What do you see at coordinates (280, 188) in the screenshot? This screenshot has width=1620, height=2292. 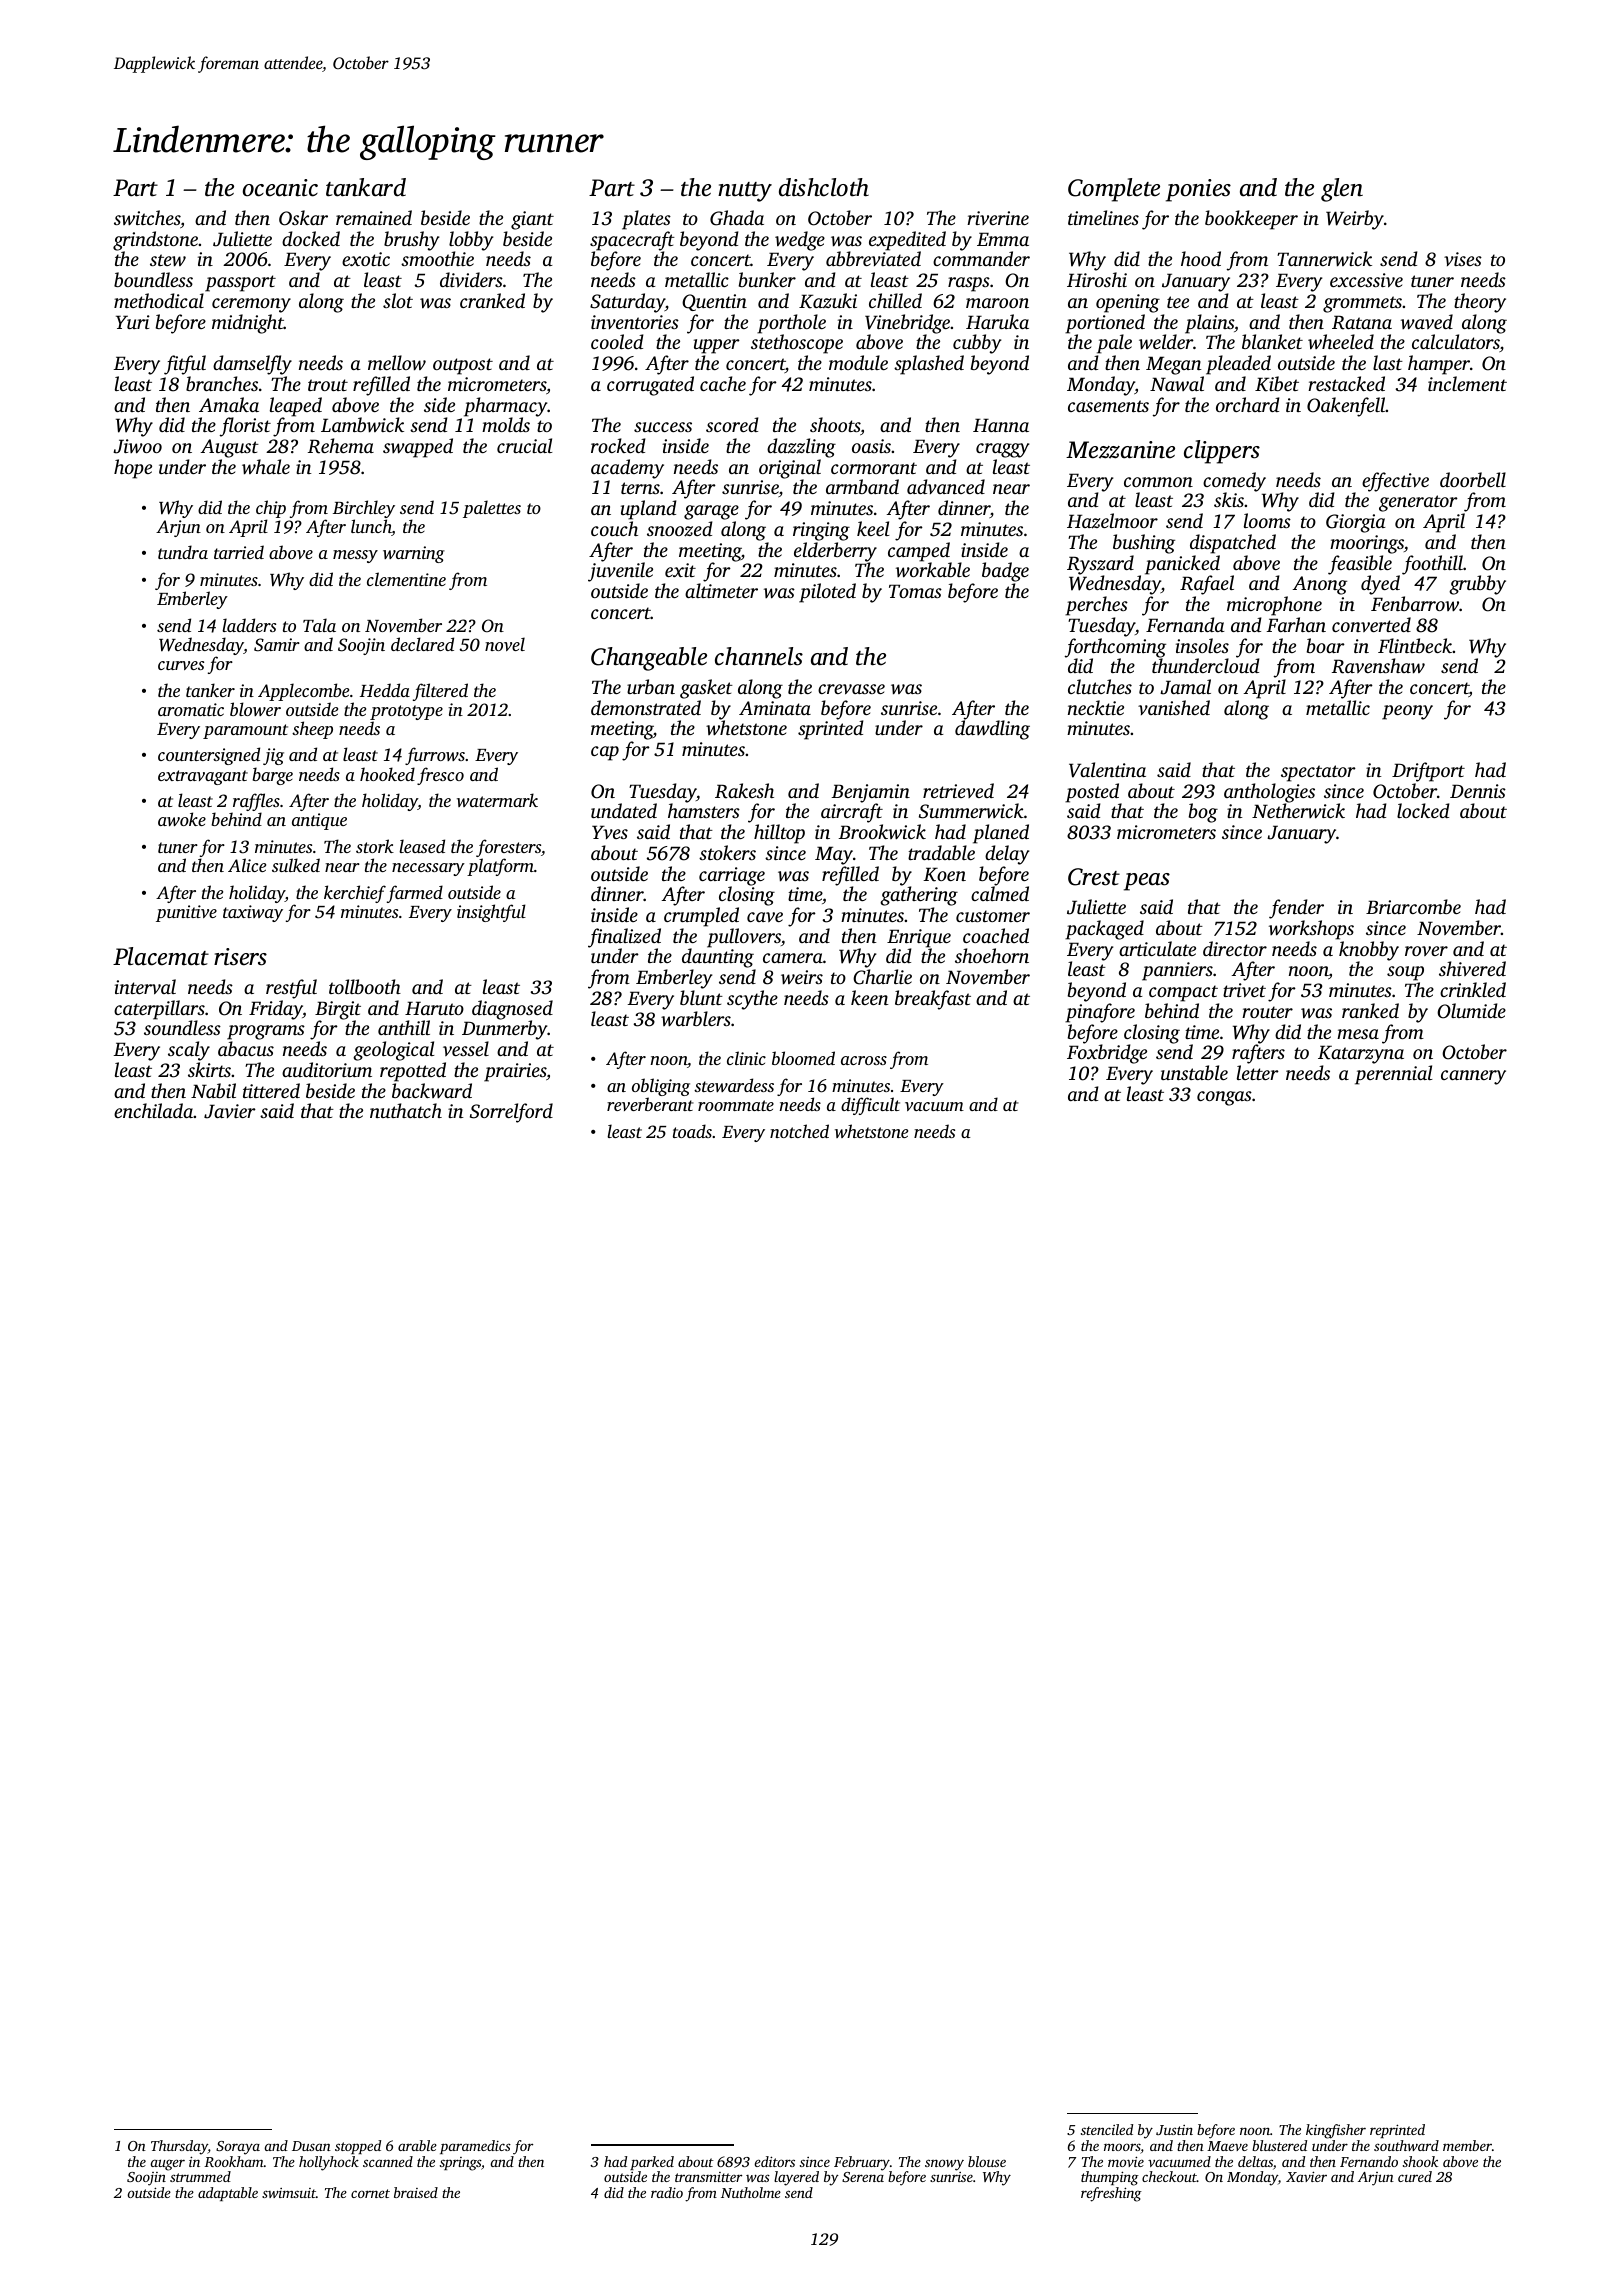 I see `oceanic` at bounding box center [280, 188].
